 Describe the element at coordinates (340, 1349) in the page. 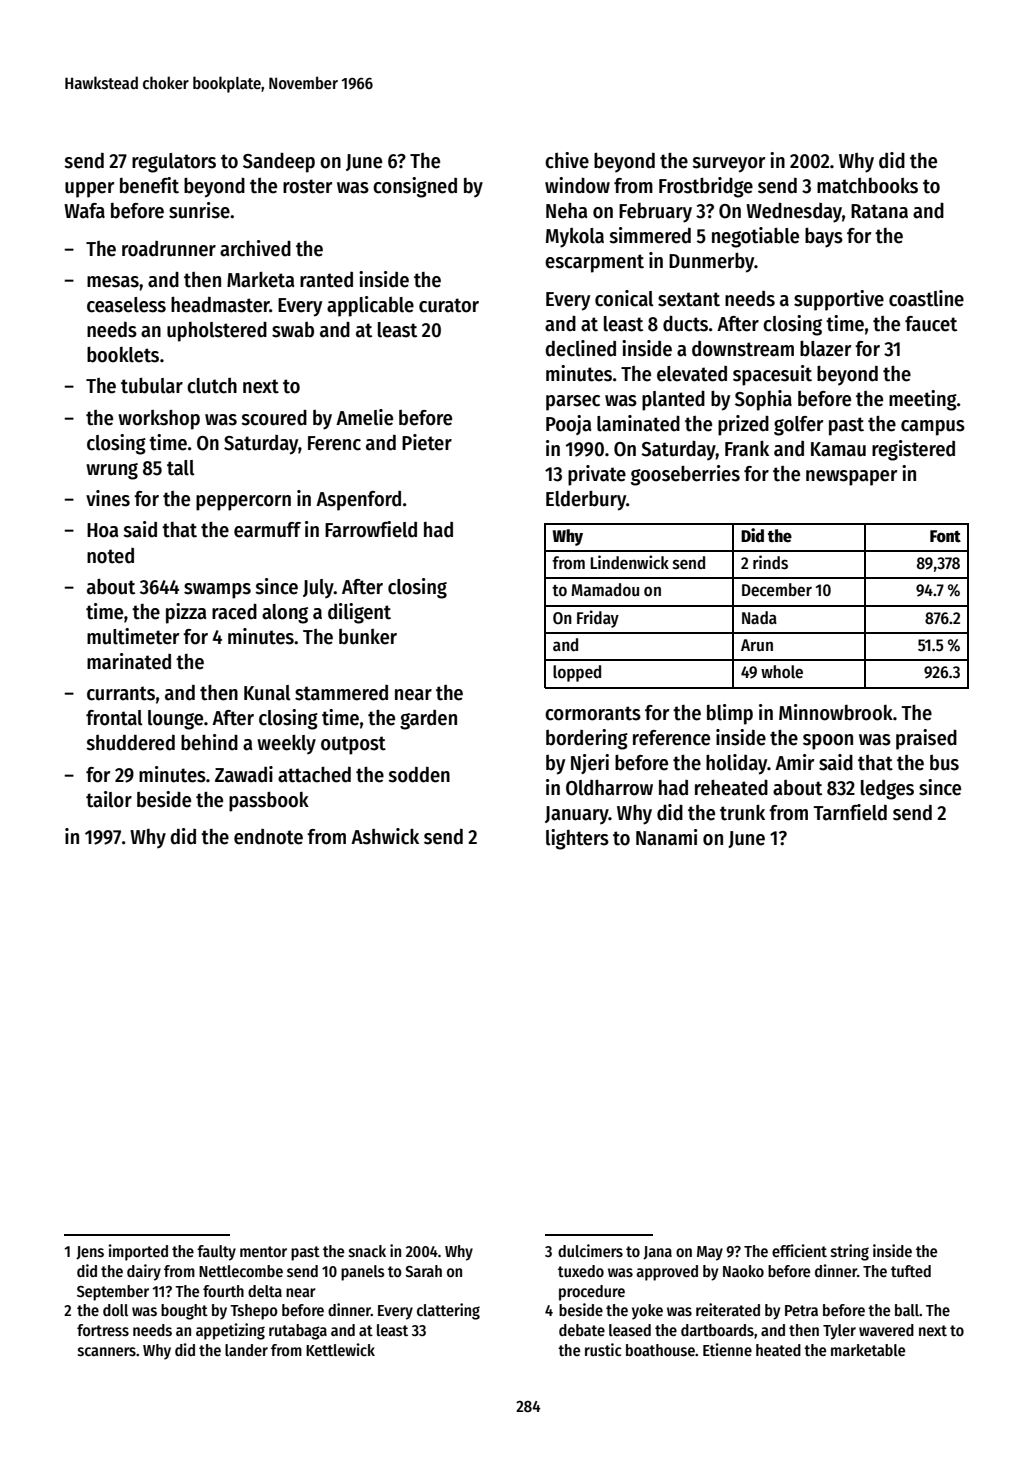

I see `Kettlewick` at that location.
